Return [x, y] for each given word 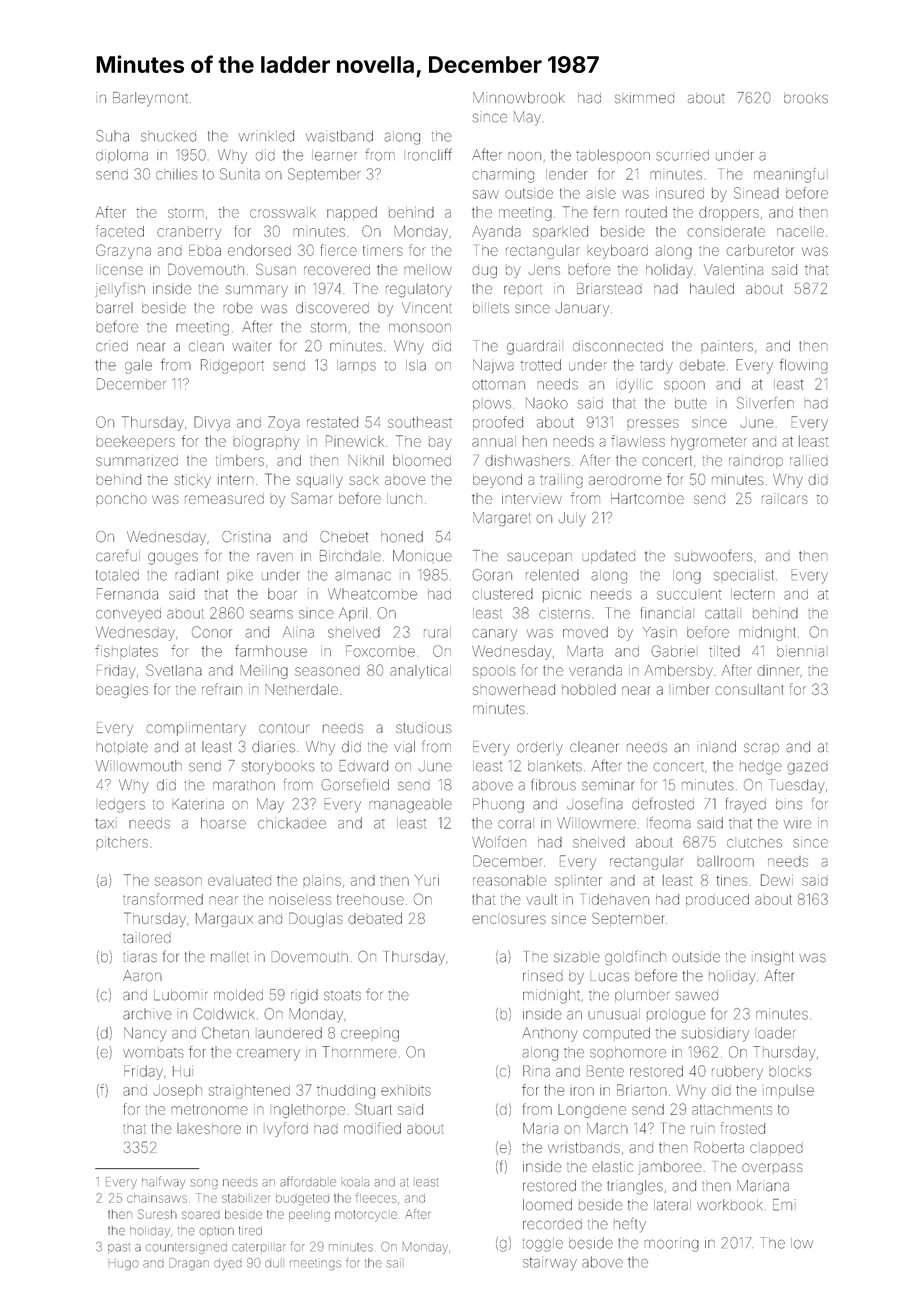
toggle [543, 1245]
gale [138, 366]
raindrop [756, 461]
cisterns [564, 614]
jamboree [669, 1168]
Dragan [189, 1264]
